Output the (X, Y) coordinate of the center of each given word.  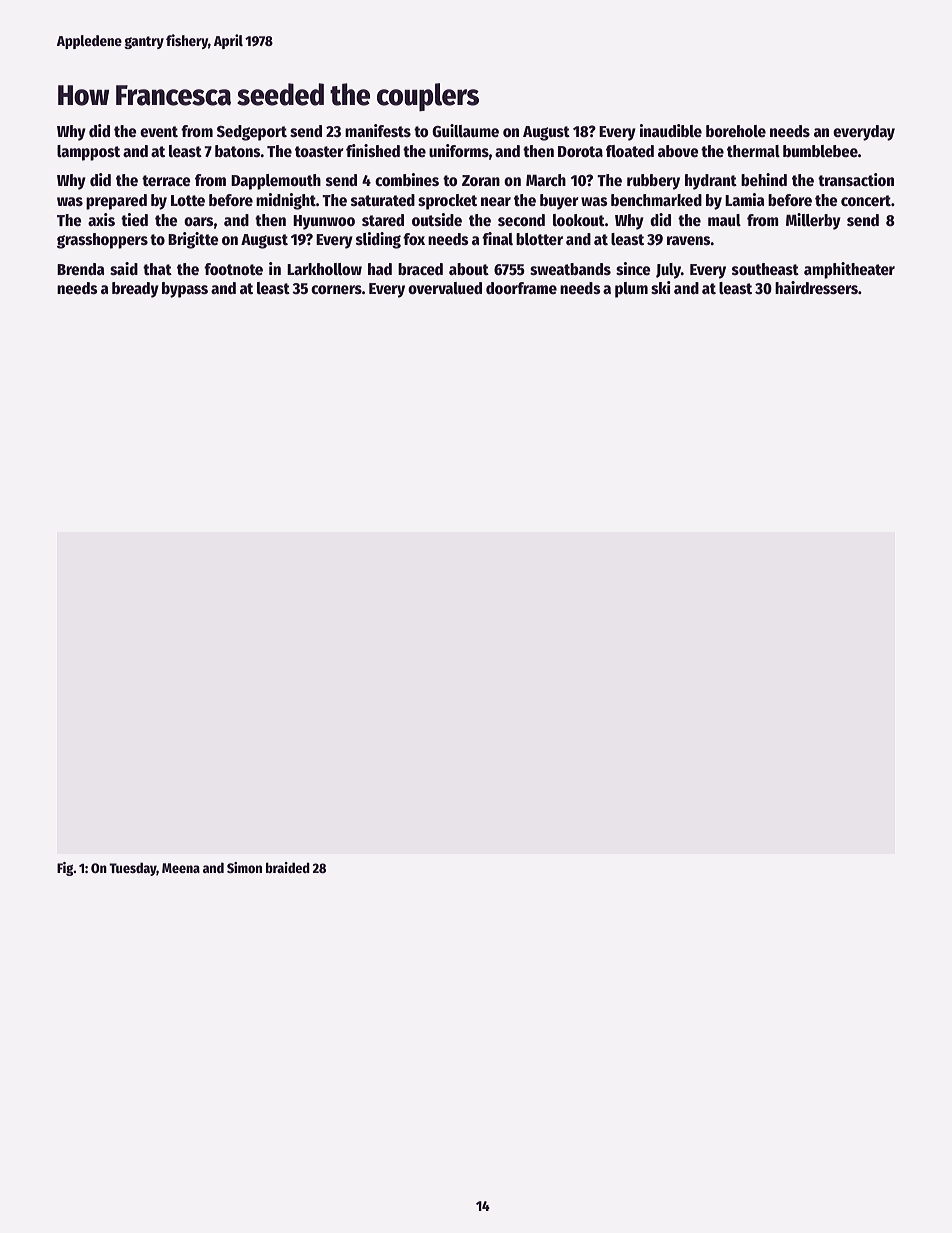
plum (631, 290)
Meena (181, 868)
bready (135, 290)
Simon (244, 867)
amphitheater (849, 270)
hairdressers (816, 288)
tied (134, 219)
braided (288, 867)
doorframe (521, 288)
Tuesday (133, 869)
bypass (185, 290)
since (633, 269)
